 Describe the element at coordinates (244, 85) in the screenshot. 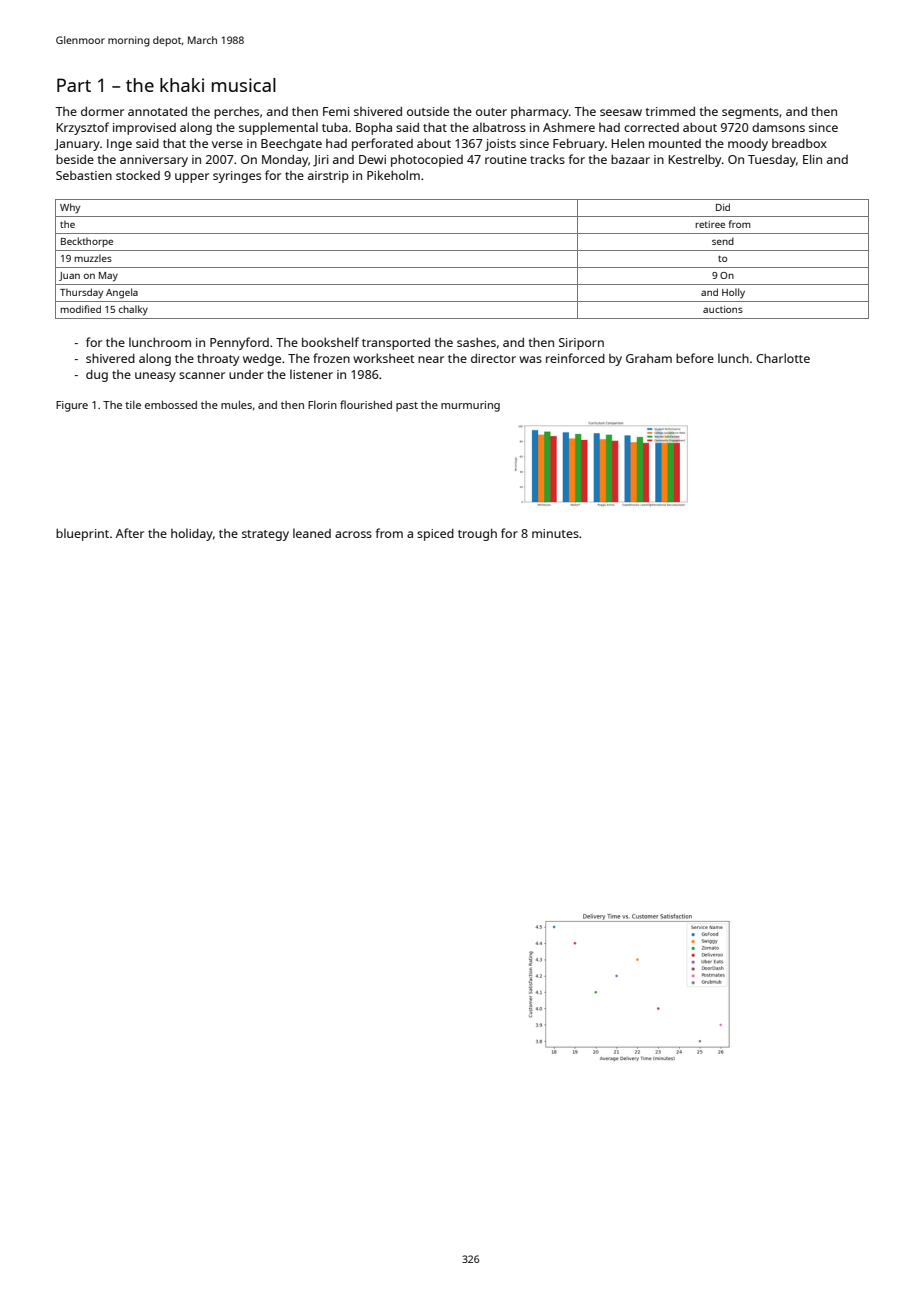

I see `musical` at that location.
